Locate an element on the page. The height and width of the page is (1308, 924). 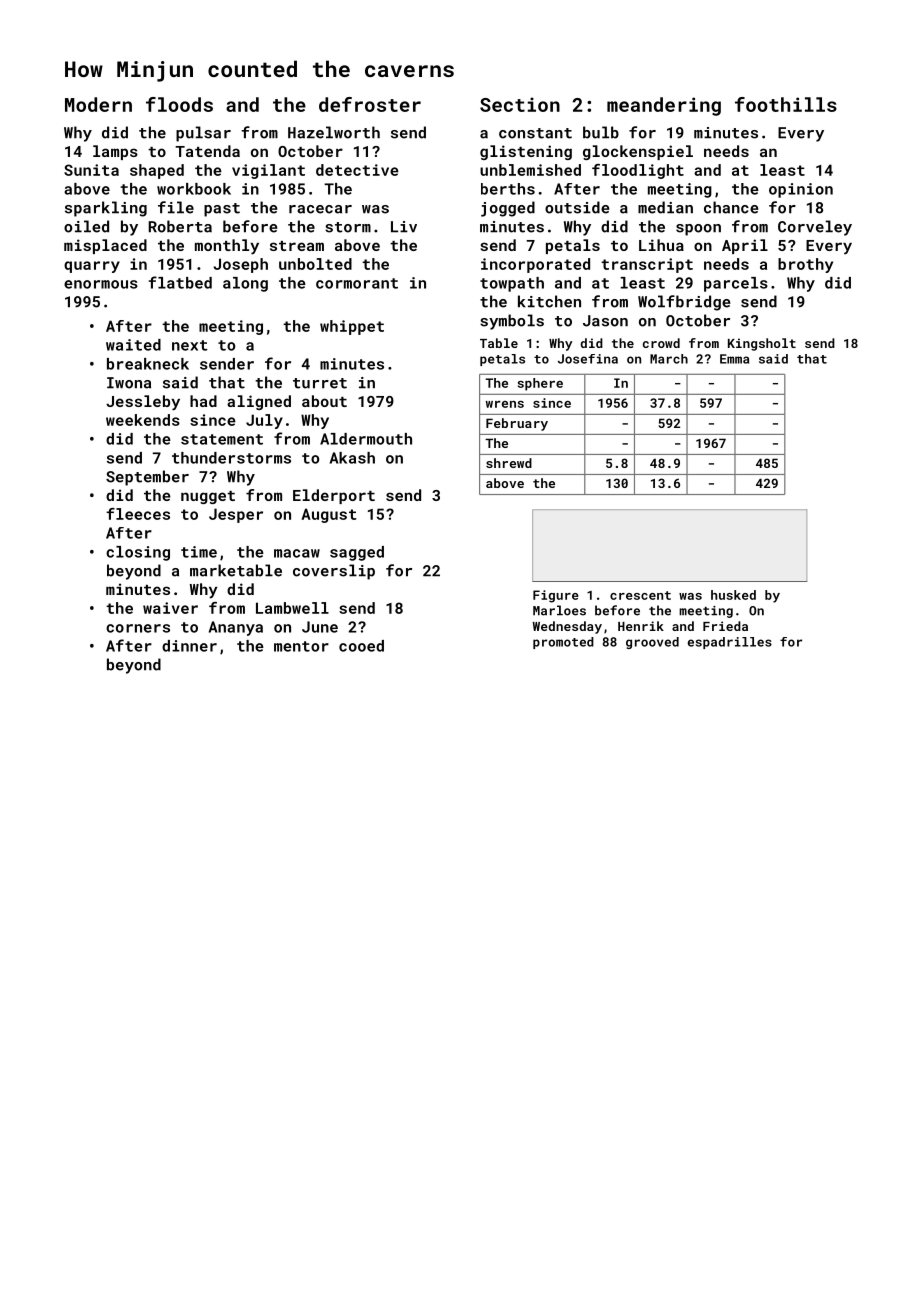
towpath is located at coordinates (512, 284).
